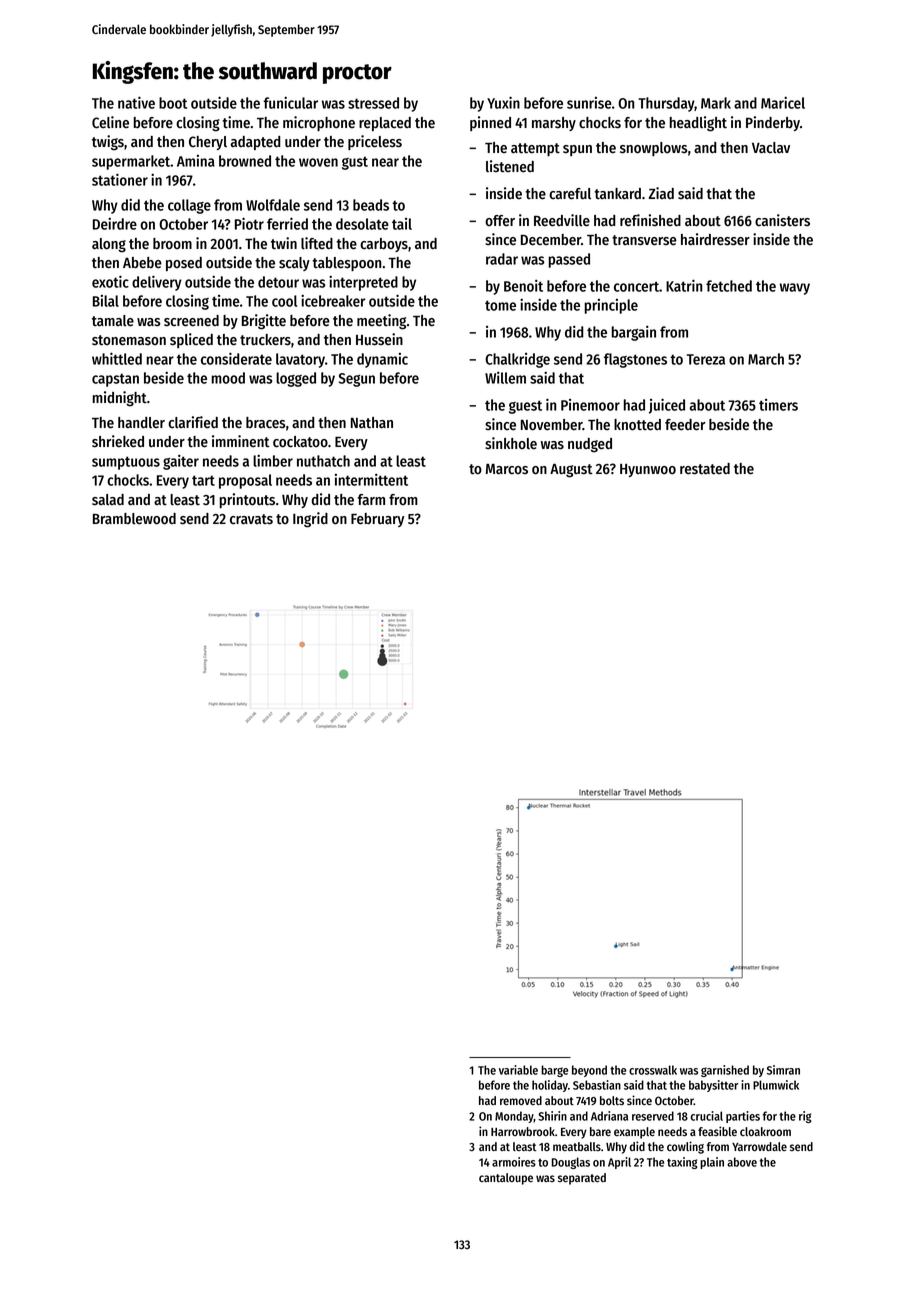 The height and width of the screenshot is (1316, 908). Describe the element at coordinates (577, 150) in the screenshot. I see `spun` at that location.
